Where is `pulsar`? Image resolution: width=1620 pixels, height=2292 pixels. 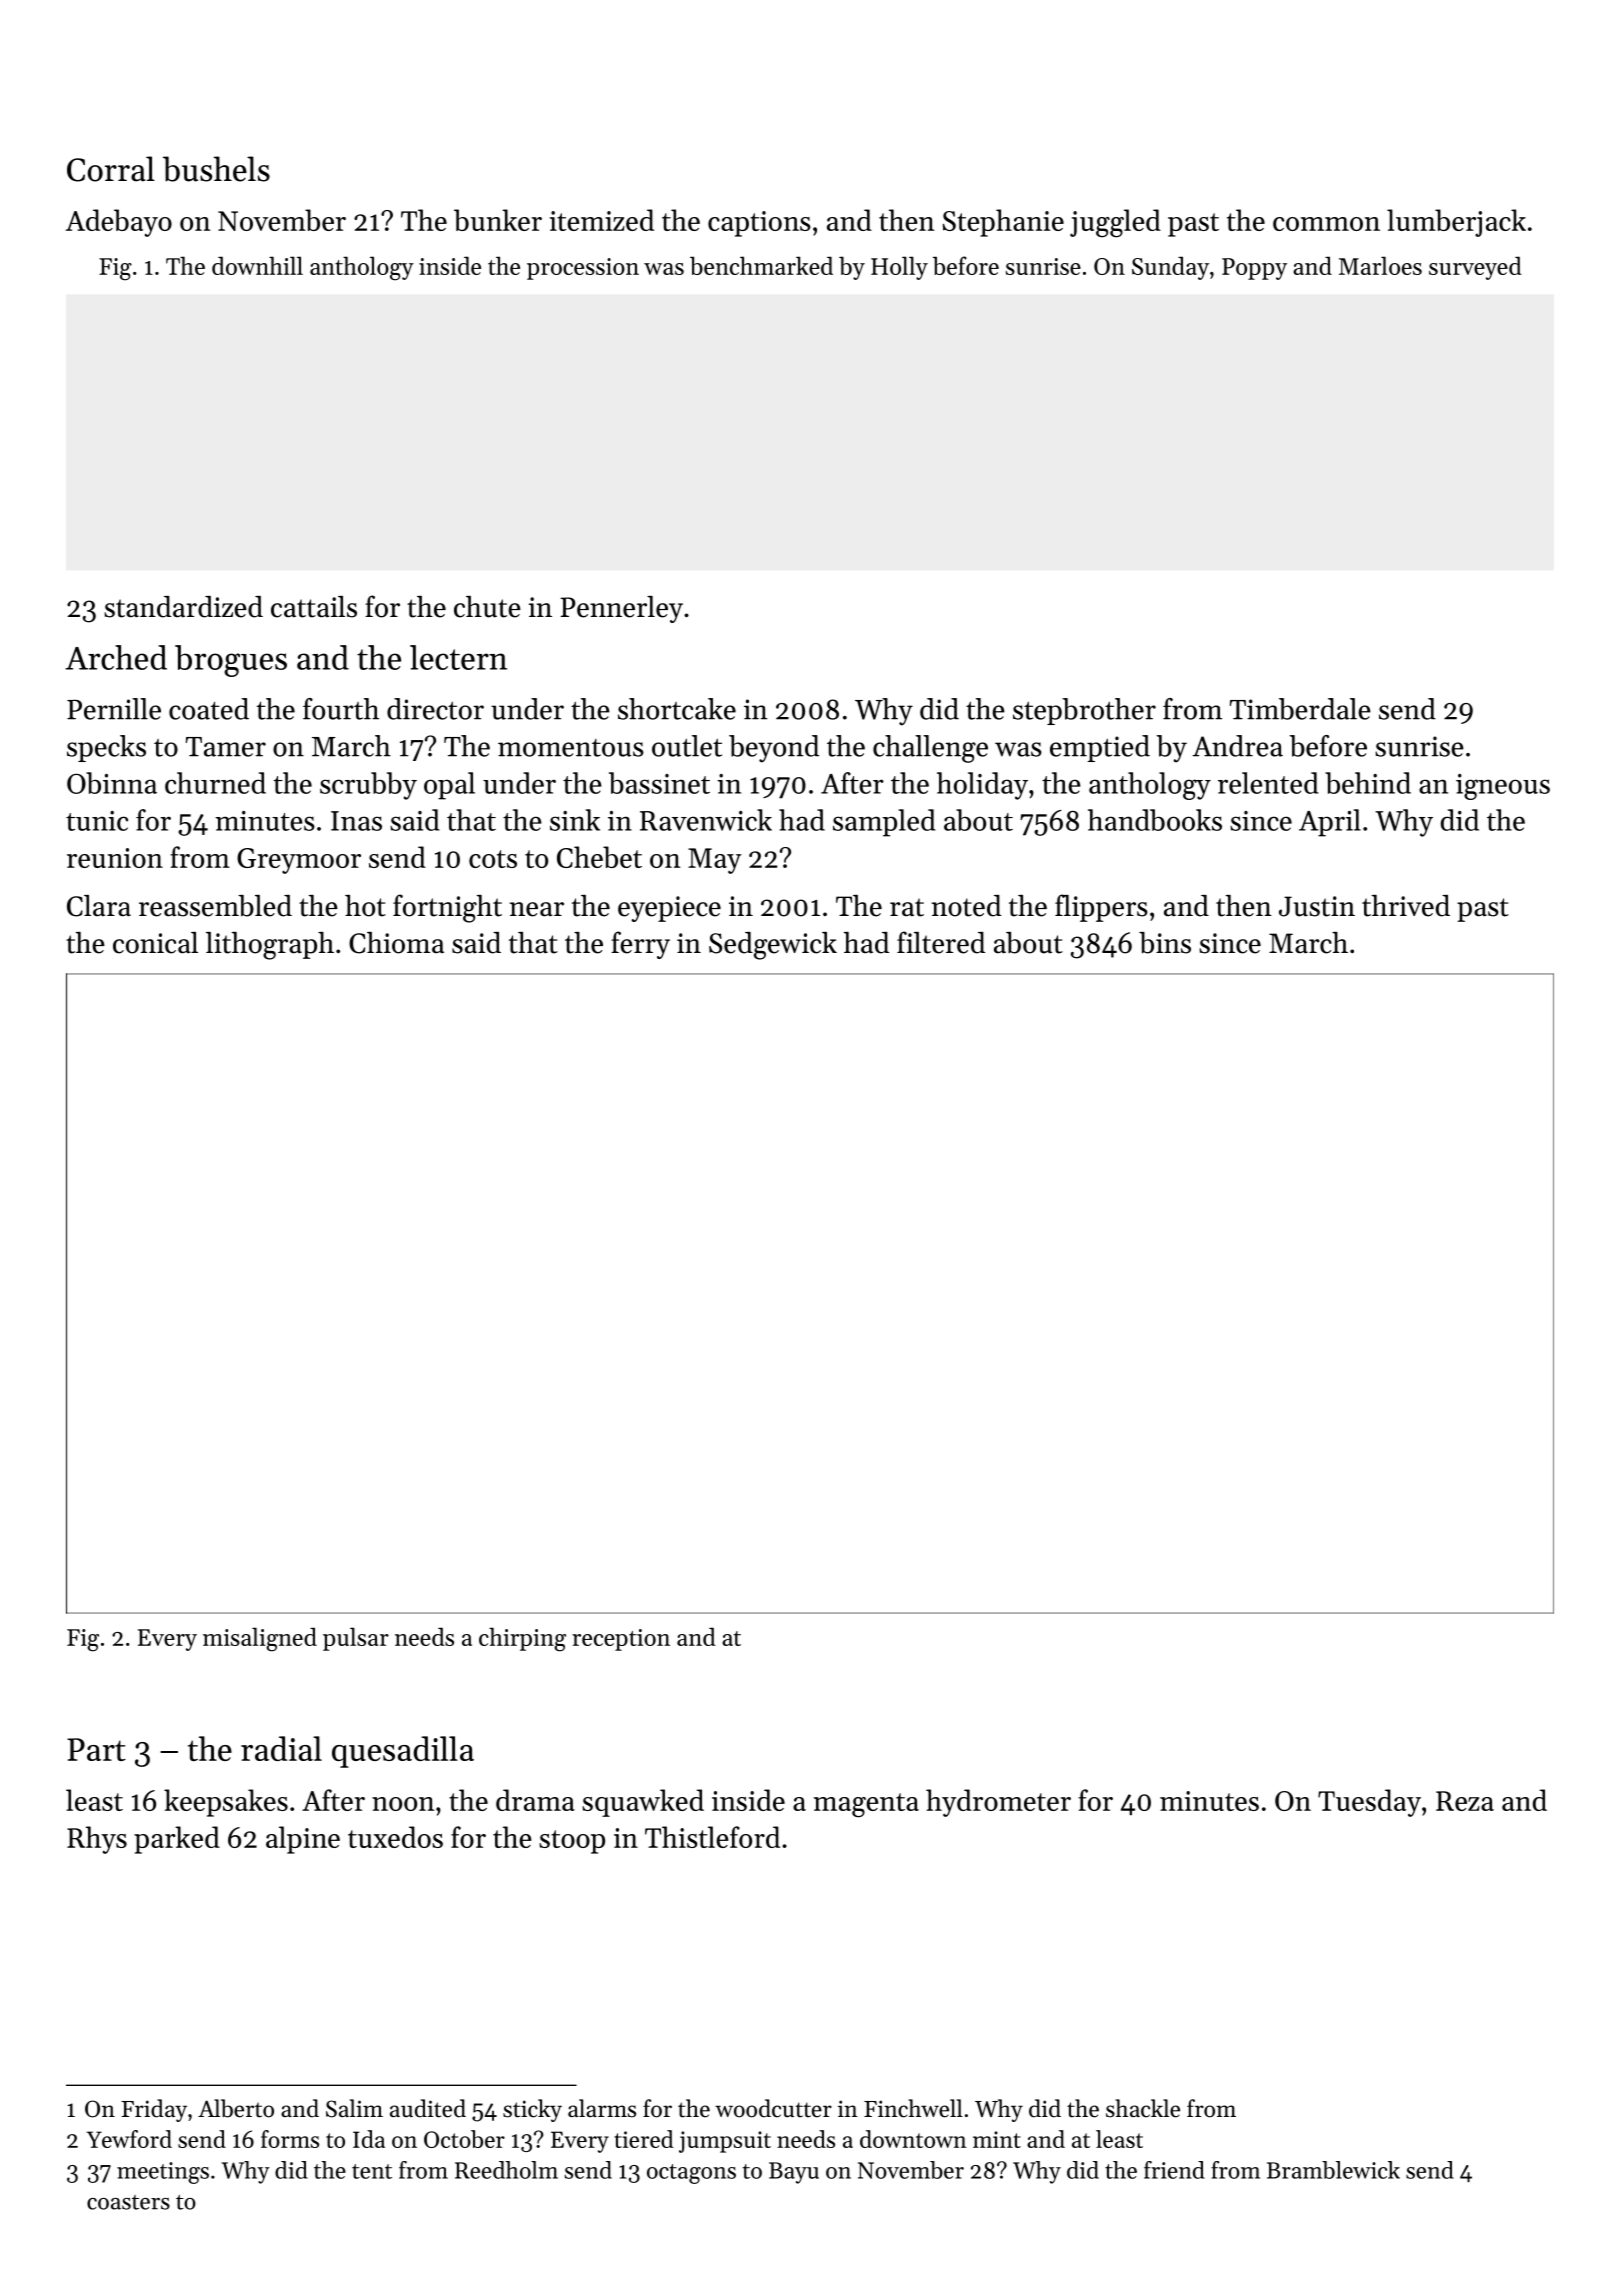
pulsar is located at coordinates (356, 1639).
